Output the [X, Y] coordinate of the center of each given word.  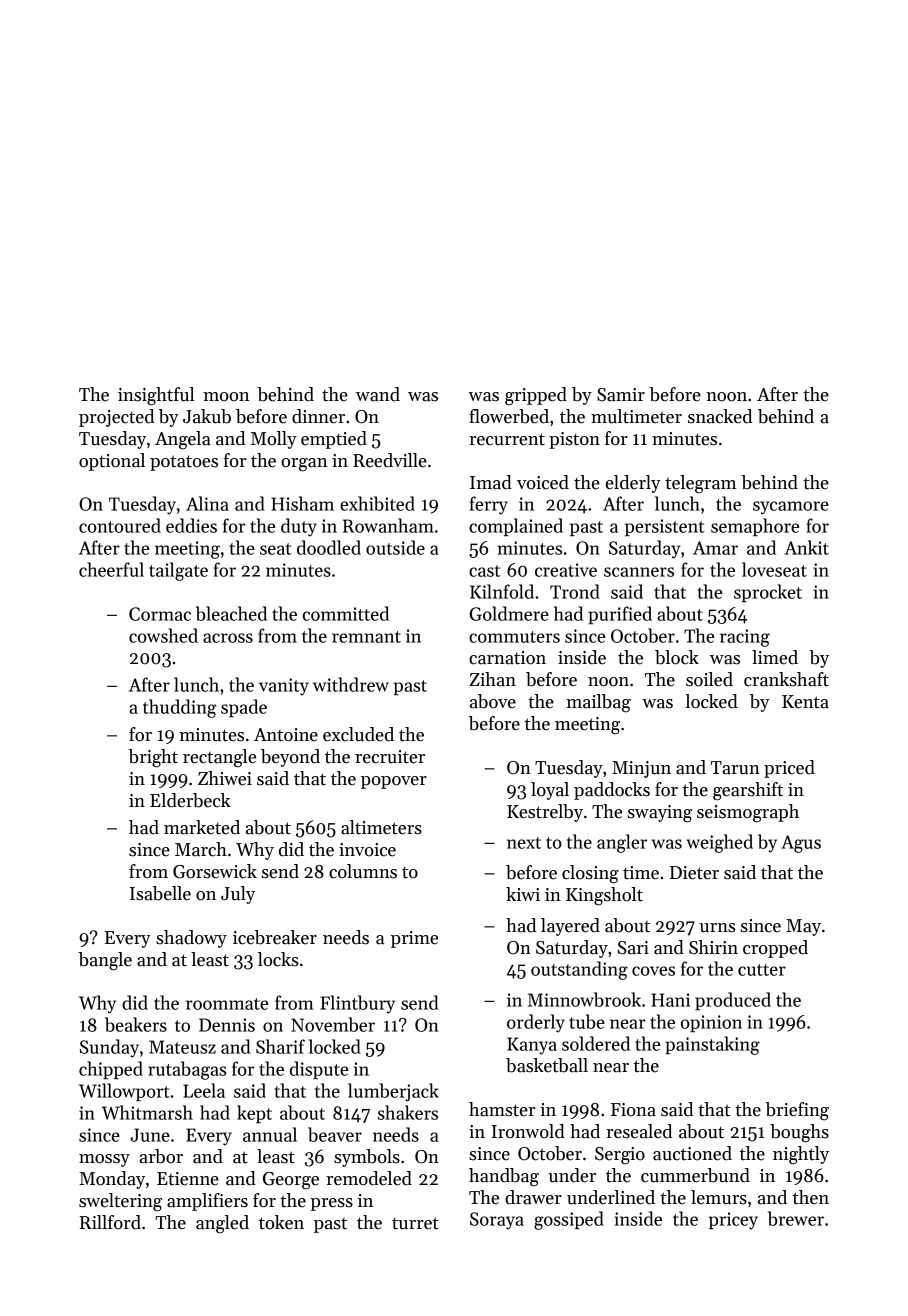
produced [733, 1001]
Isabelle [160, 893]
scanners [639, 572]
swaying [660, 814]
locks [278, 959]
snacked [720, 416]
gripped [536, 396]
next [524, 843]
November [333, 1024]
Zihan [492, 679]
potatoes [184, 463]
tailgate [178, 571]
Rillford [110, 1222]
